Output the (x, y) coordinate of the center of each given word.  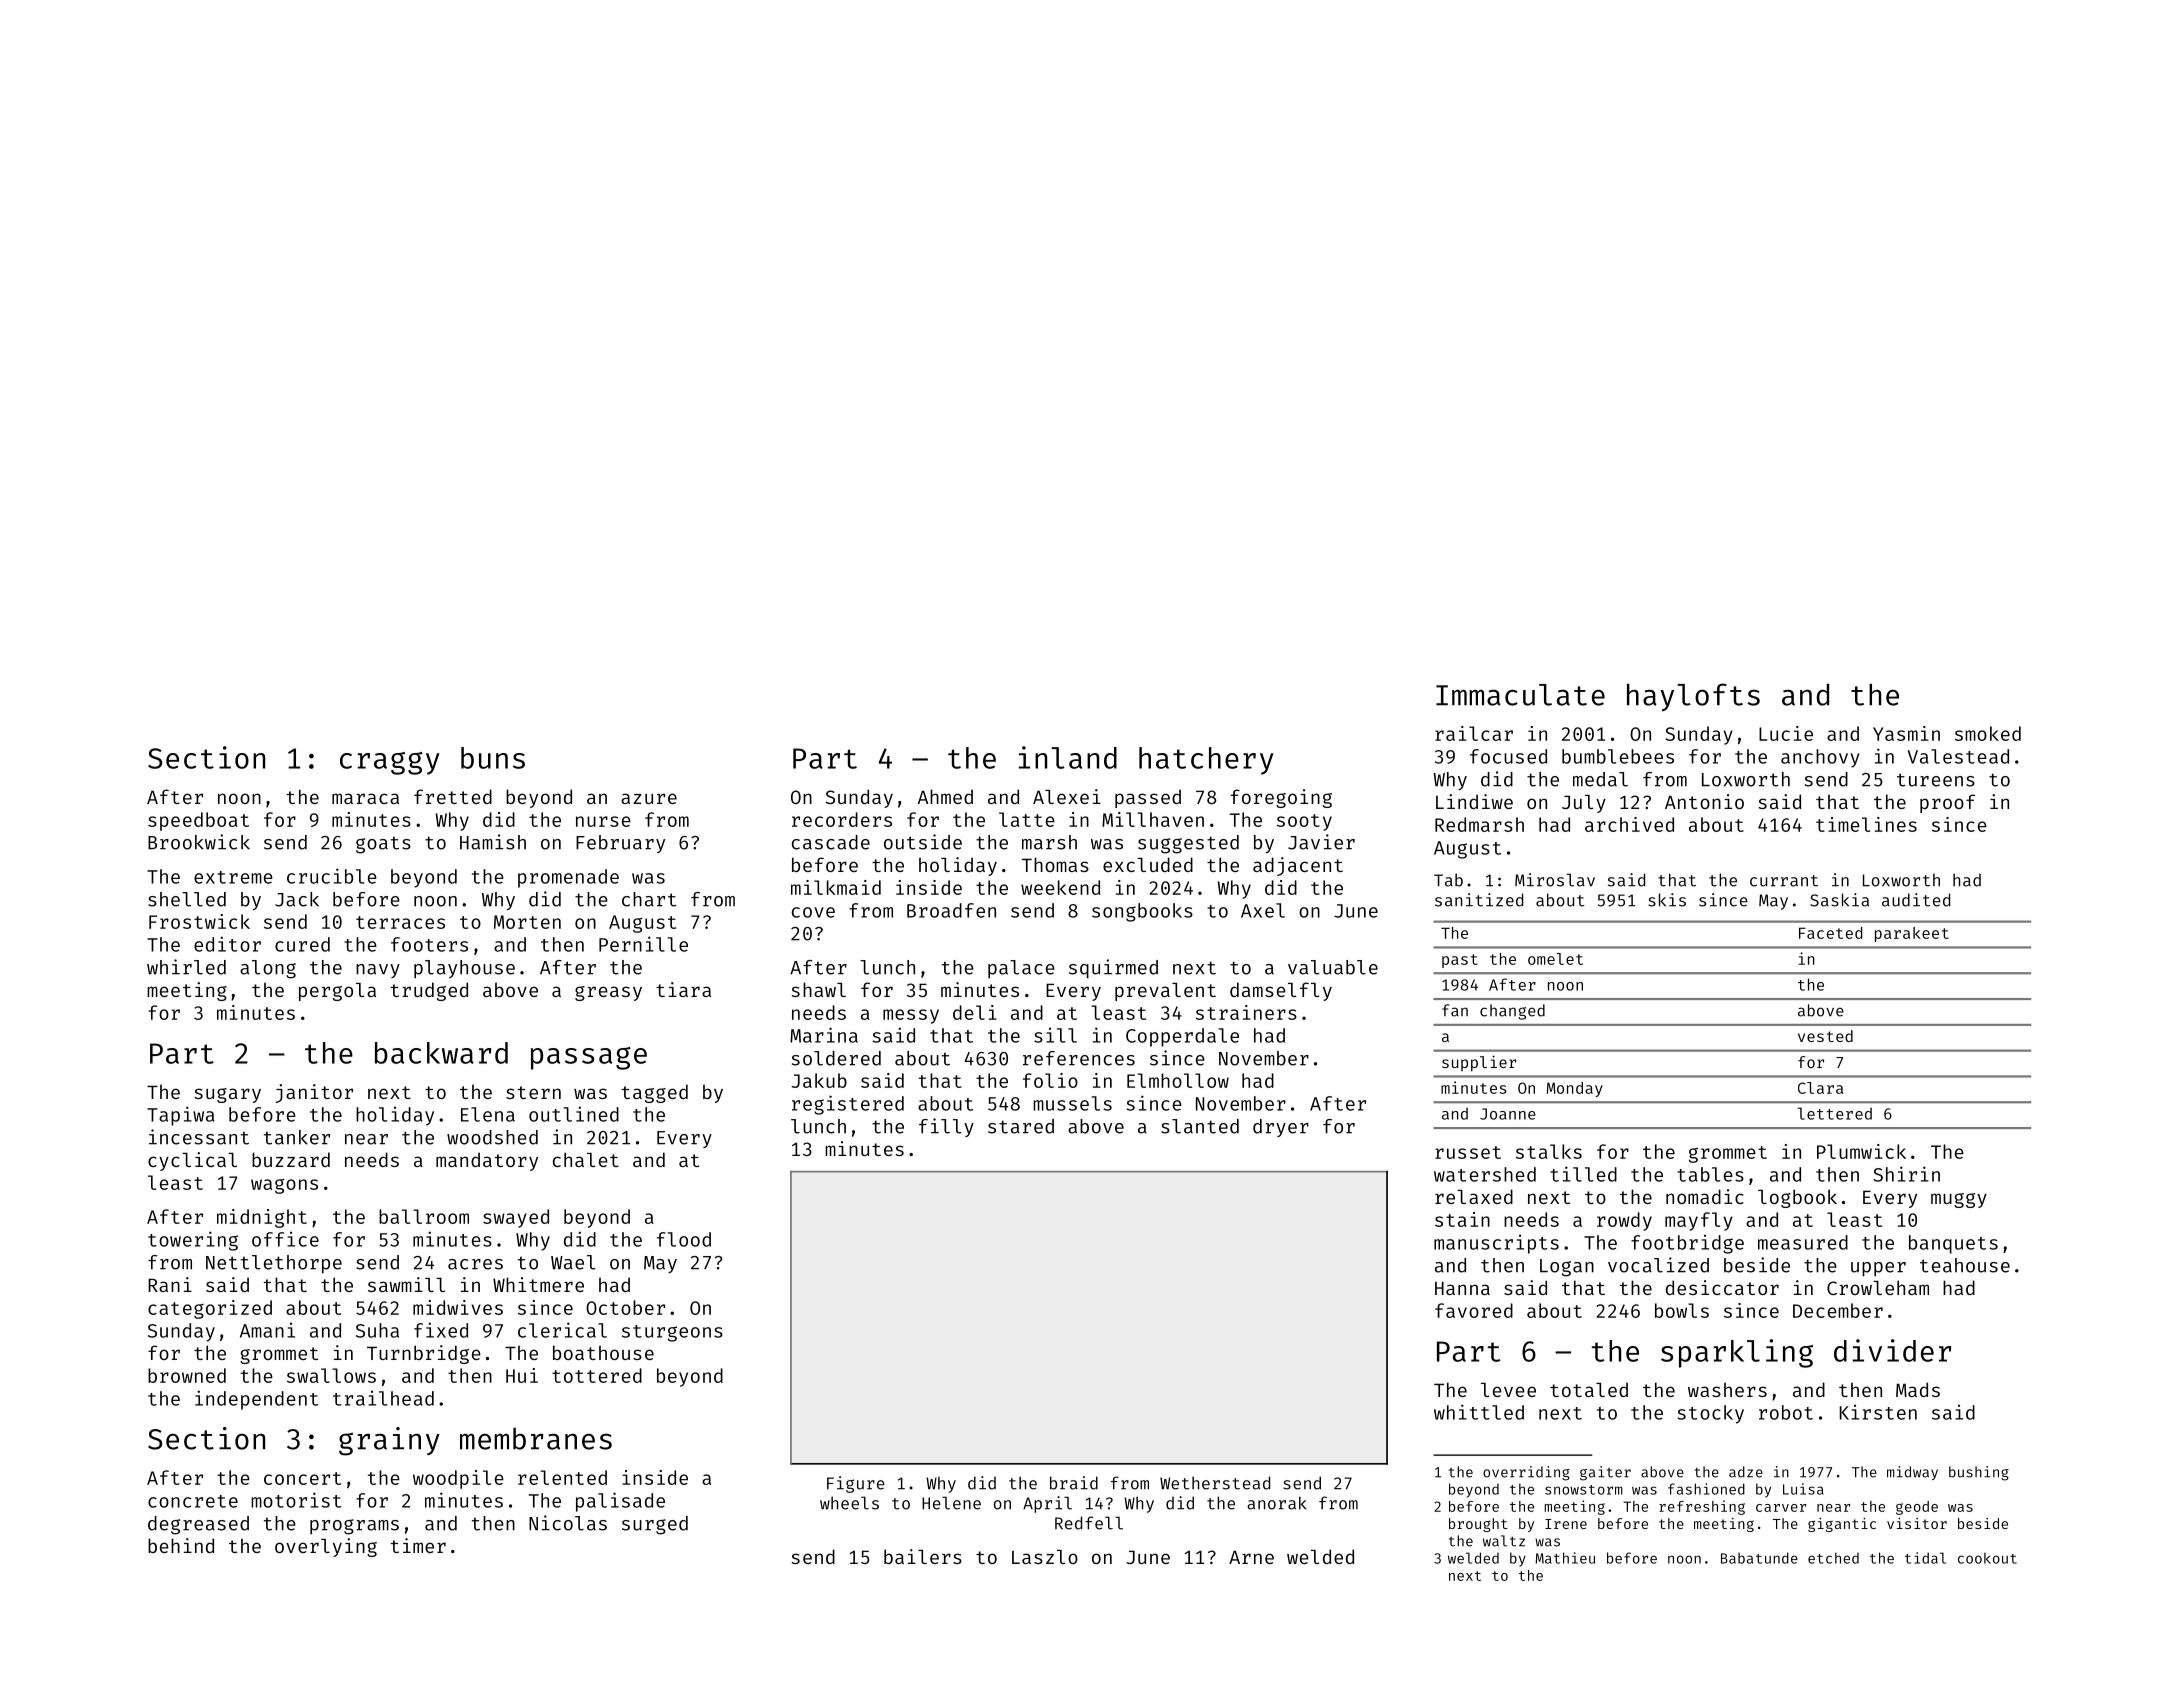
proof (1947, 803)
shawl (818, 989)
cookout (1987, 1558)
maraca (365, 798)
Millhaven (1153, 819)
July (1584, 804)
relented (562, 1477)
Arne (1251, 1557)
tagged (655, 1093)
